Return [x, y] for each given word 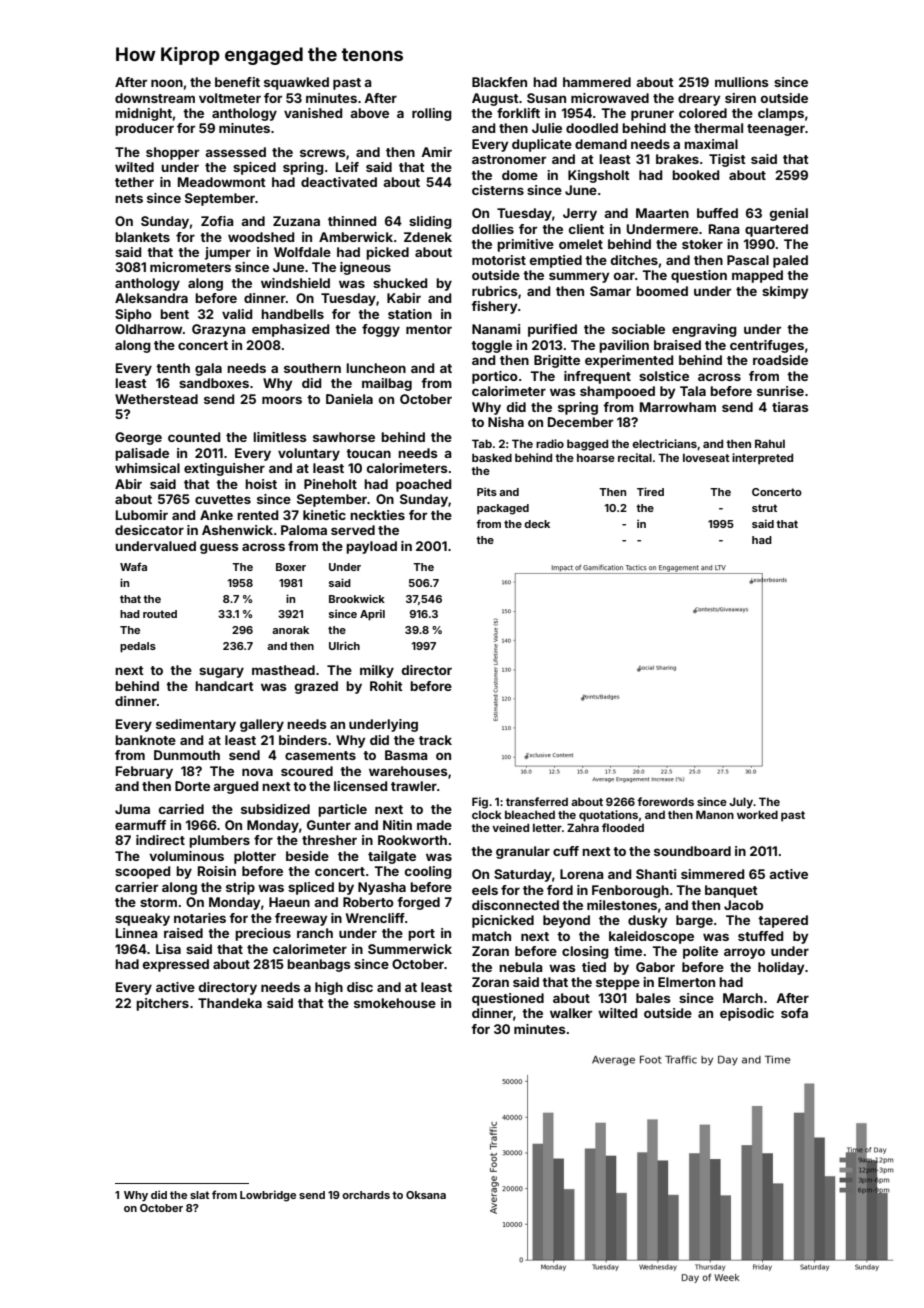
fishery [494, 307]
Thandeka [230, 1003]
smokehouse [395, 1003]
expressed [176, 965]
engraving [704, 330]
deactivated [339, 182]
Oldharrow [148, 329]
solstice [664, 376]
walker [571, 1013]
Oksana [426, 1195]
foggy [381, 330]
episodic [747, 1014]
